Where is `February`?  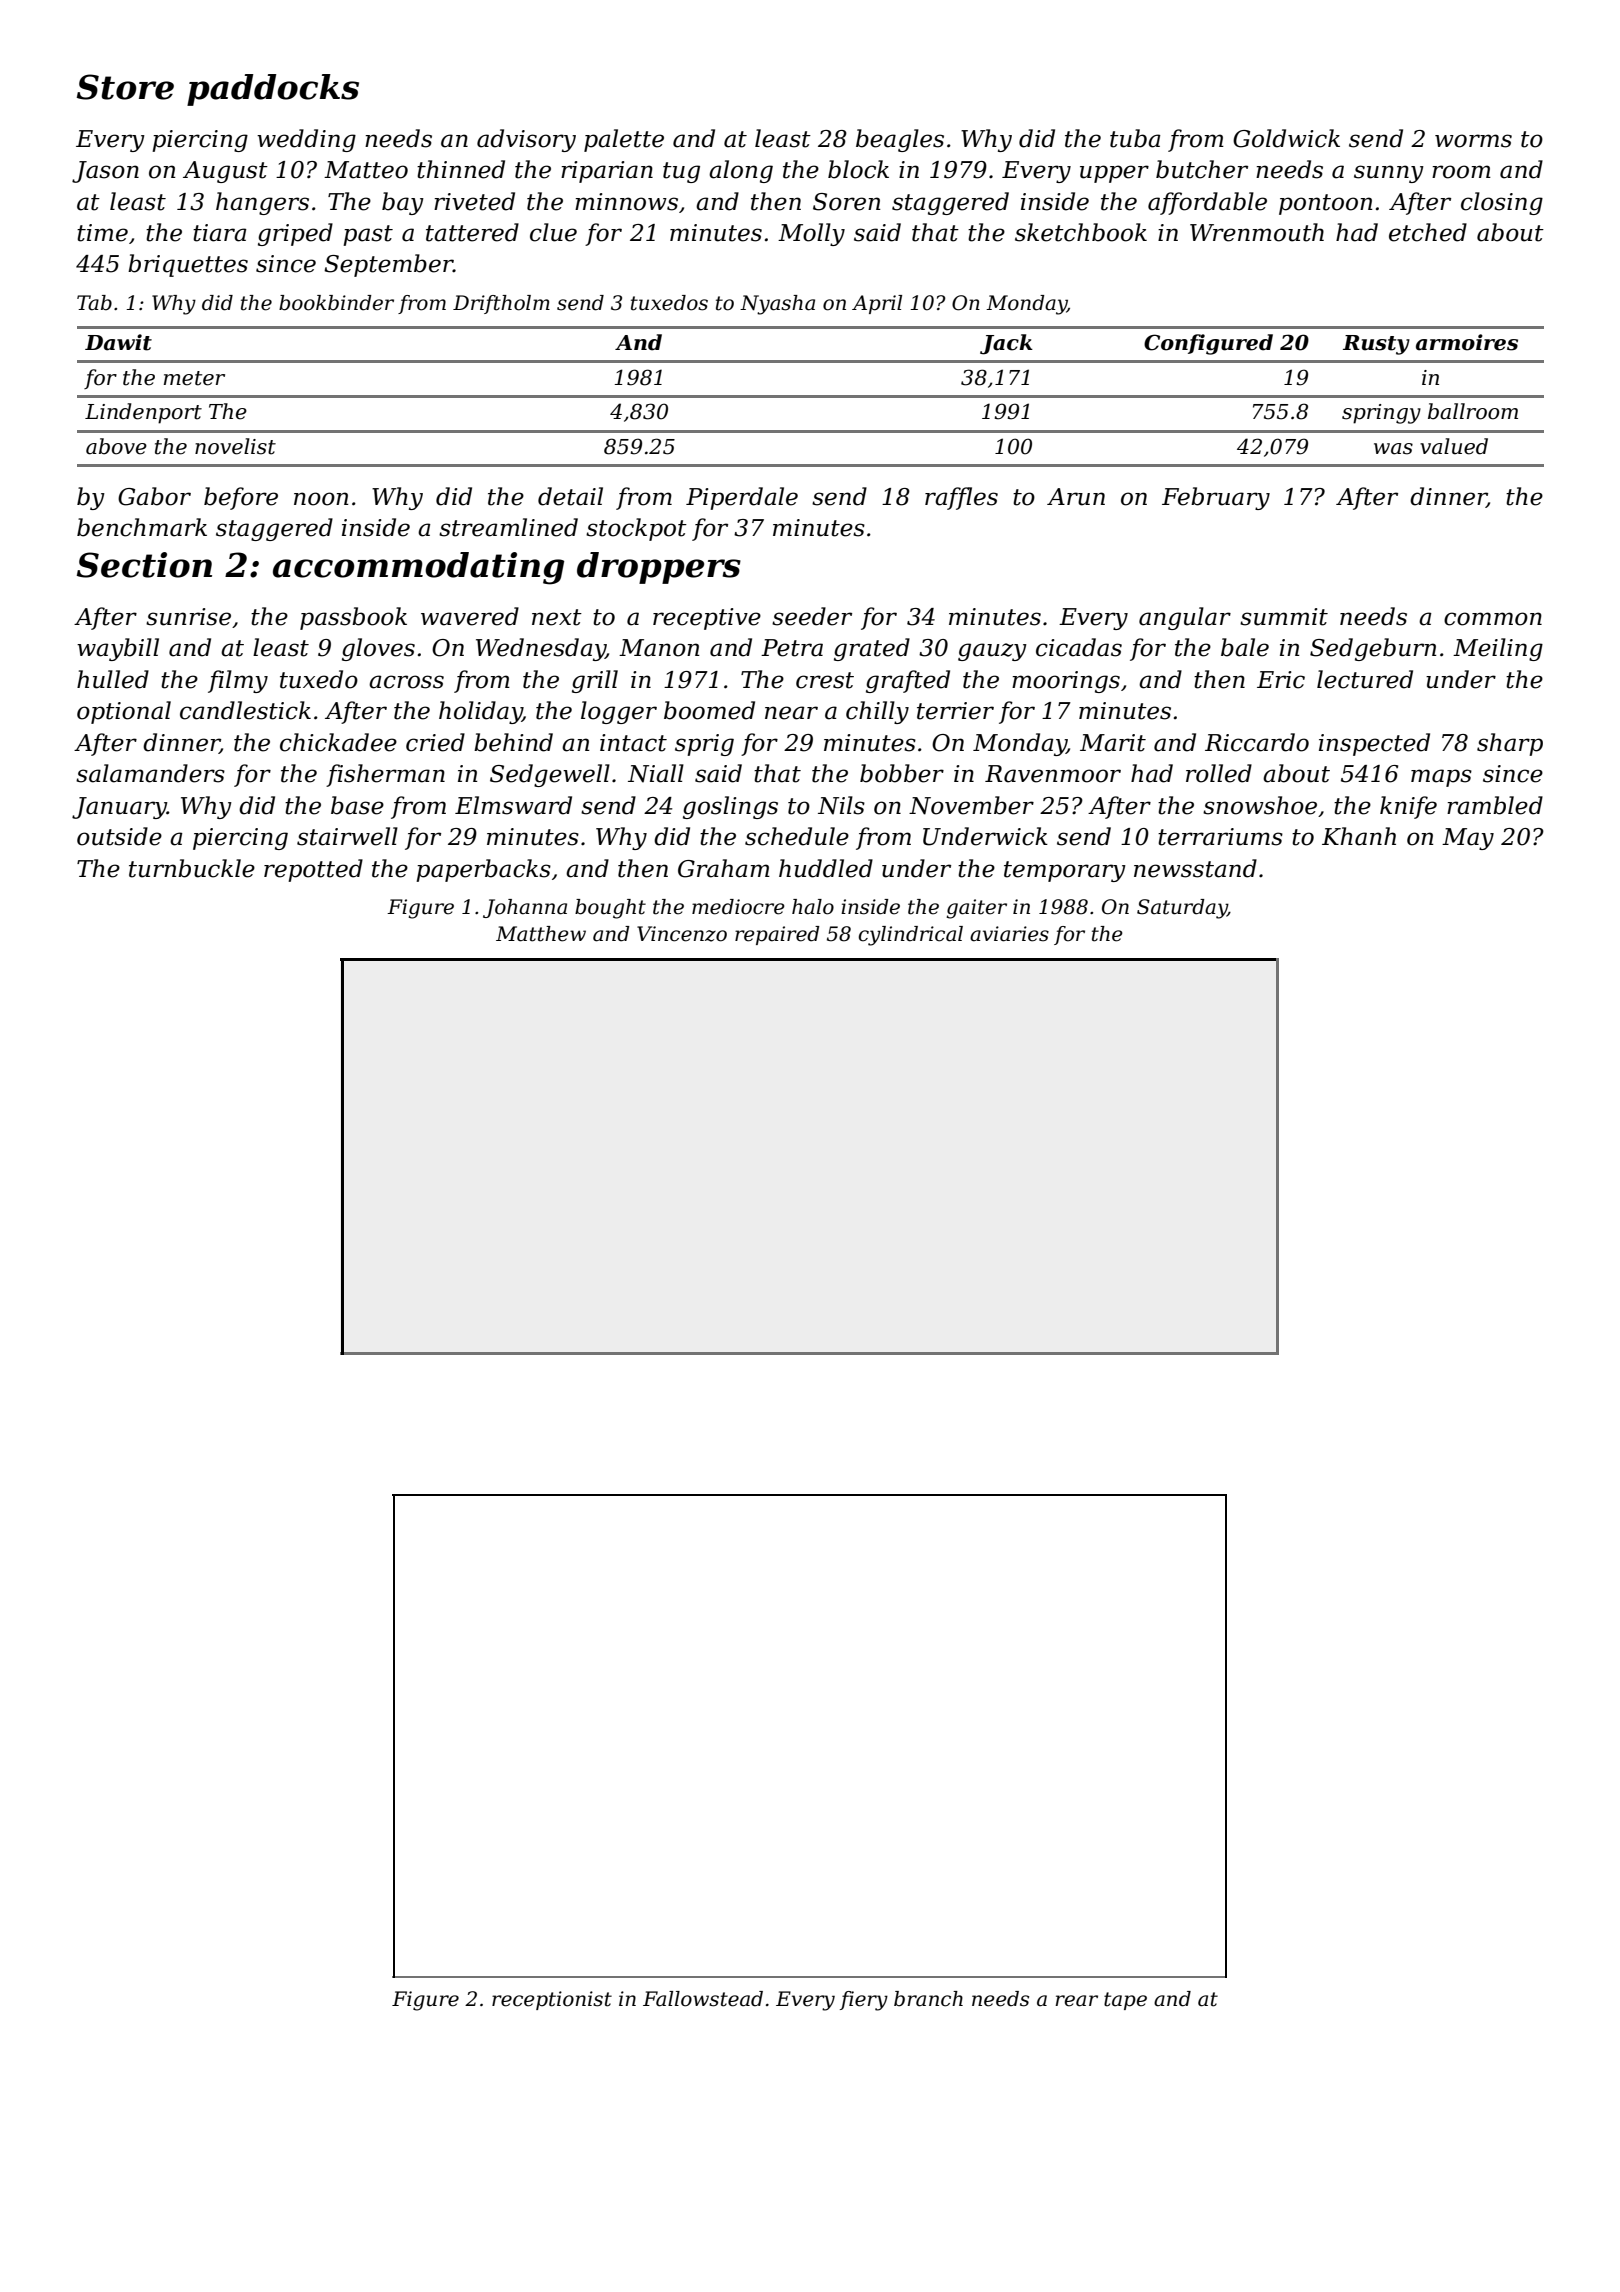 February is located at coordinates (1216, 498).
